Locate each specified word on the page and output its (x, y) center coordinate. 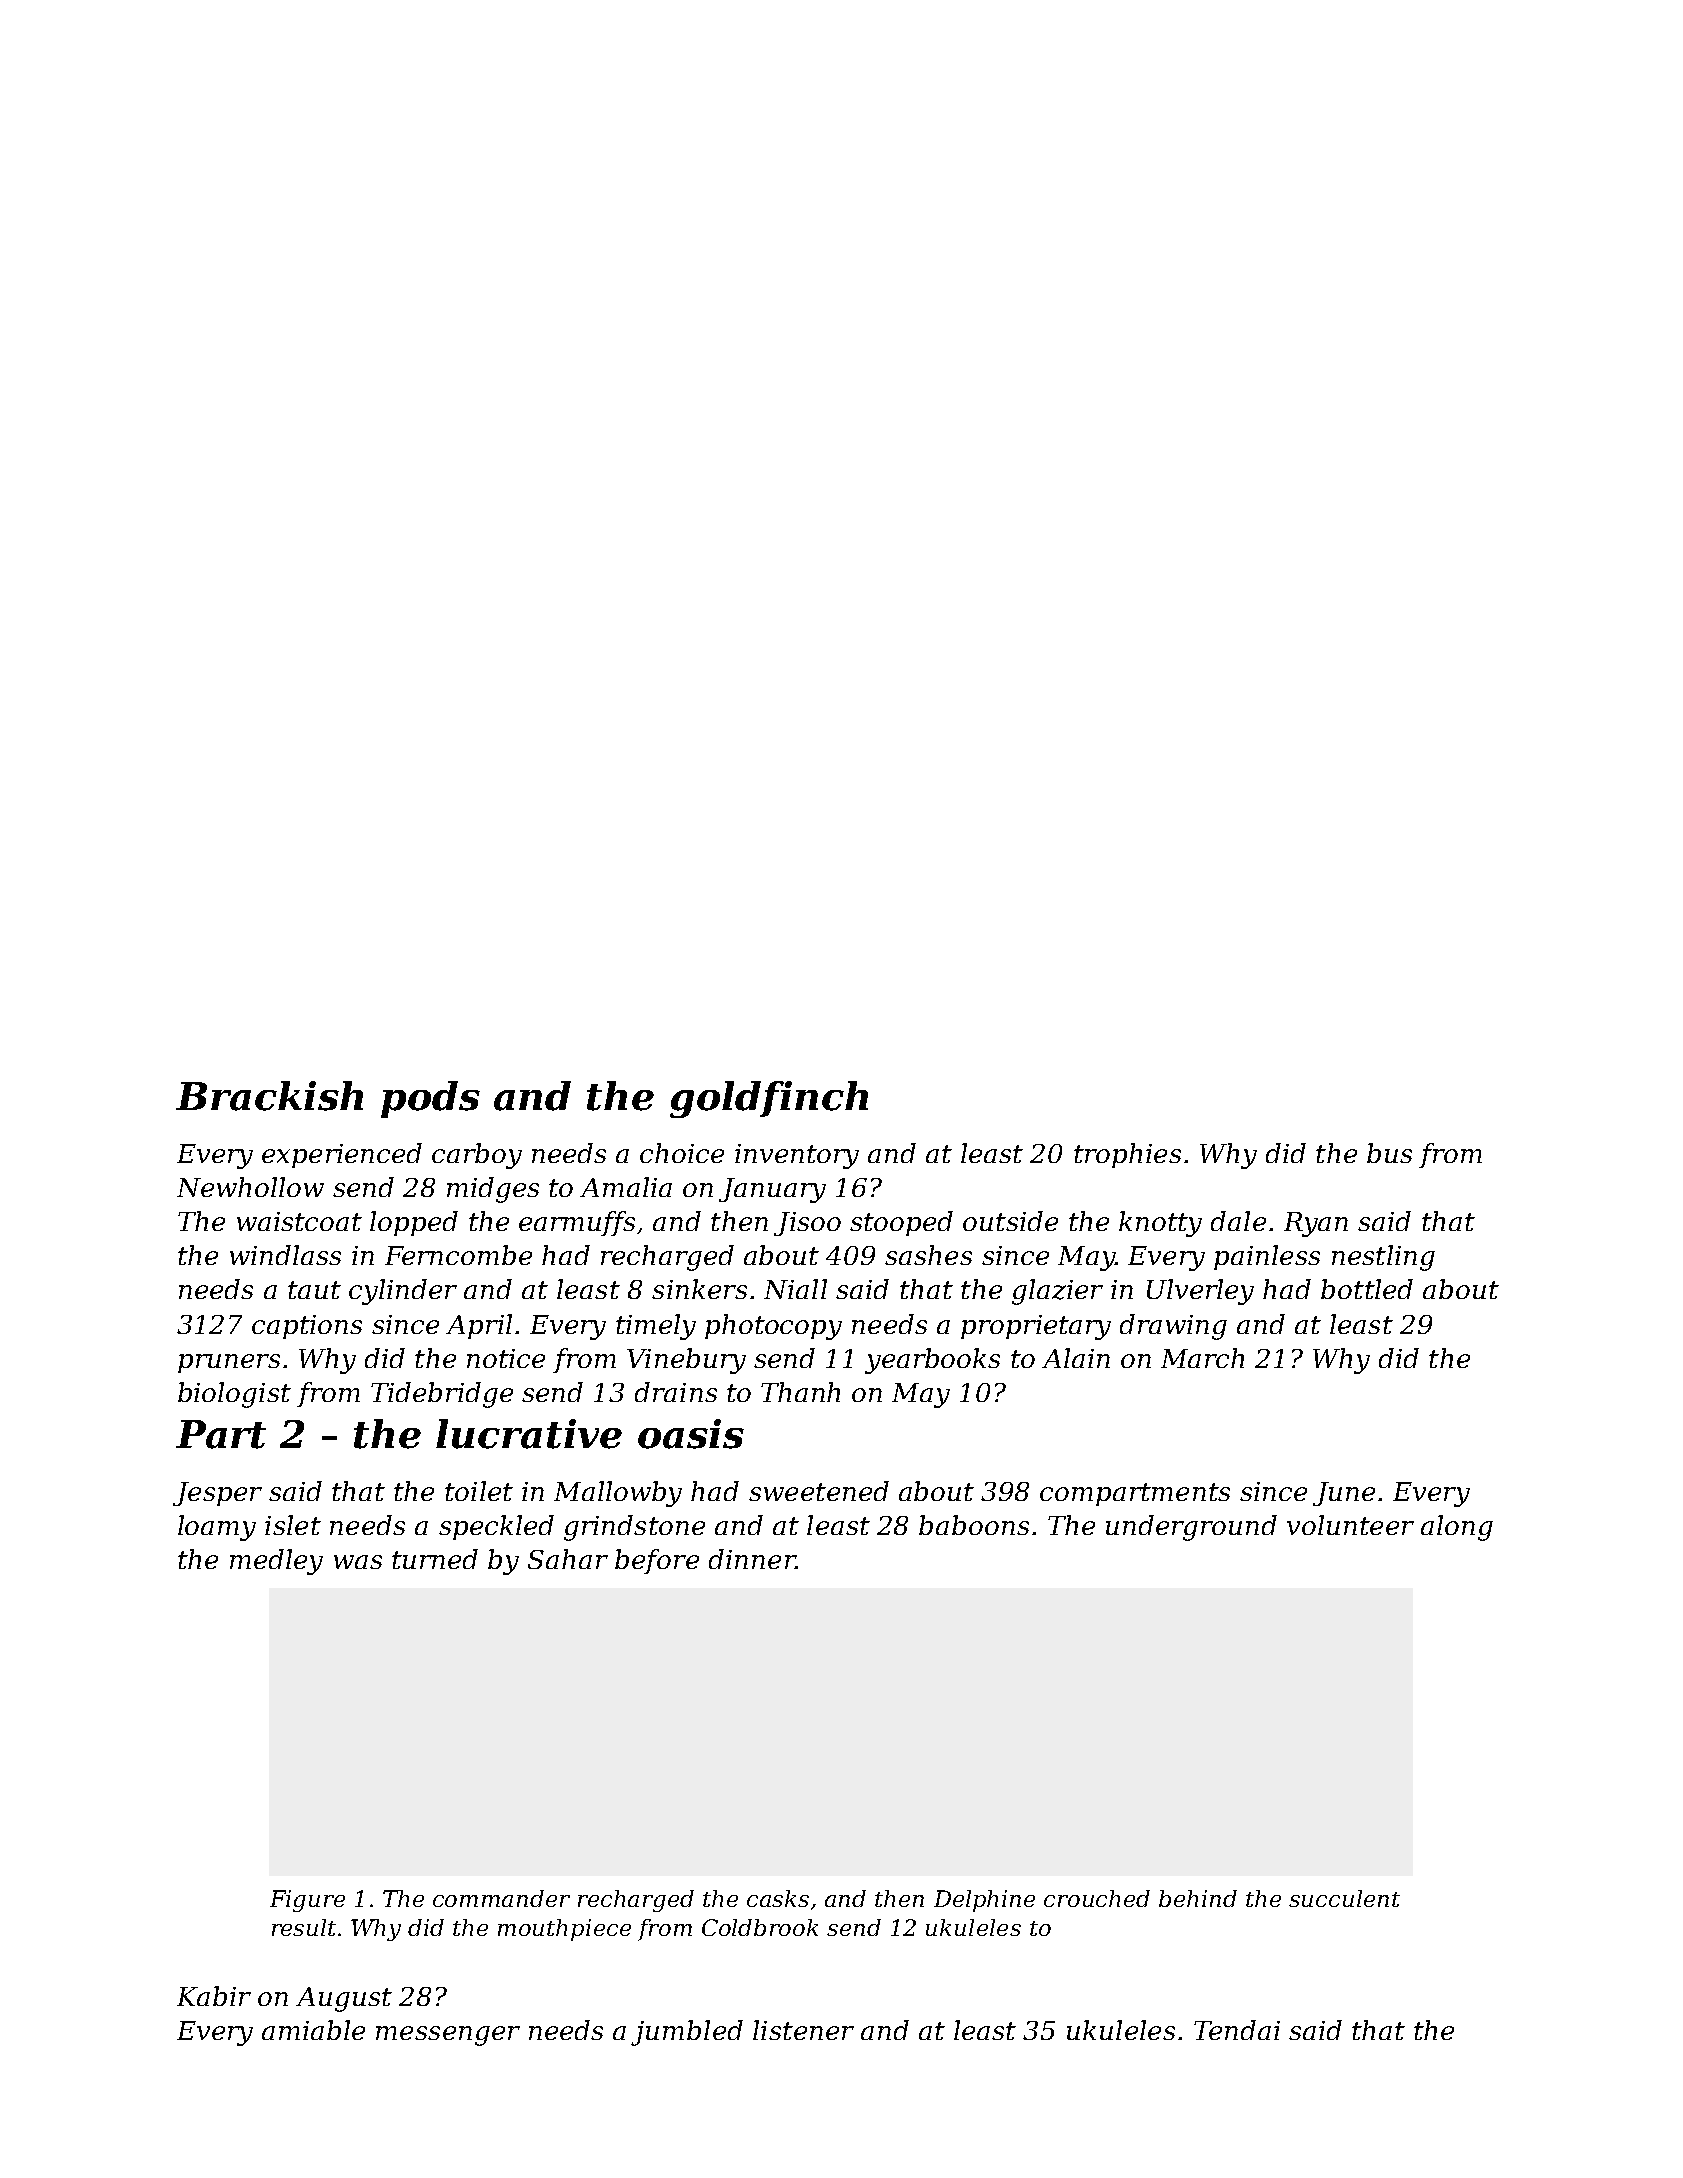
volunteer (1350, 1525)
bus (1389, 1153)
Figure (307, 1901)
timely (656, 1327)
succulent (1344, 1898)
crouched (1097, 1898)
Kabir (214, 1996)
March (1202, 1358)
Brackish (269, 1096)
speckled (496, 1527)
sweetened (819, 1491)
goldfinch (769, 1099)
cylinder (403, 1292)
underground (1191, 1528)
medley (276, 1562)
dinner (752, 1559)
